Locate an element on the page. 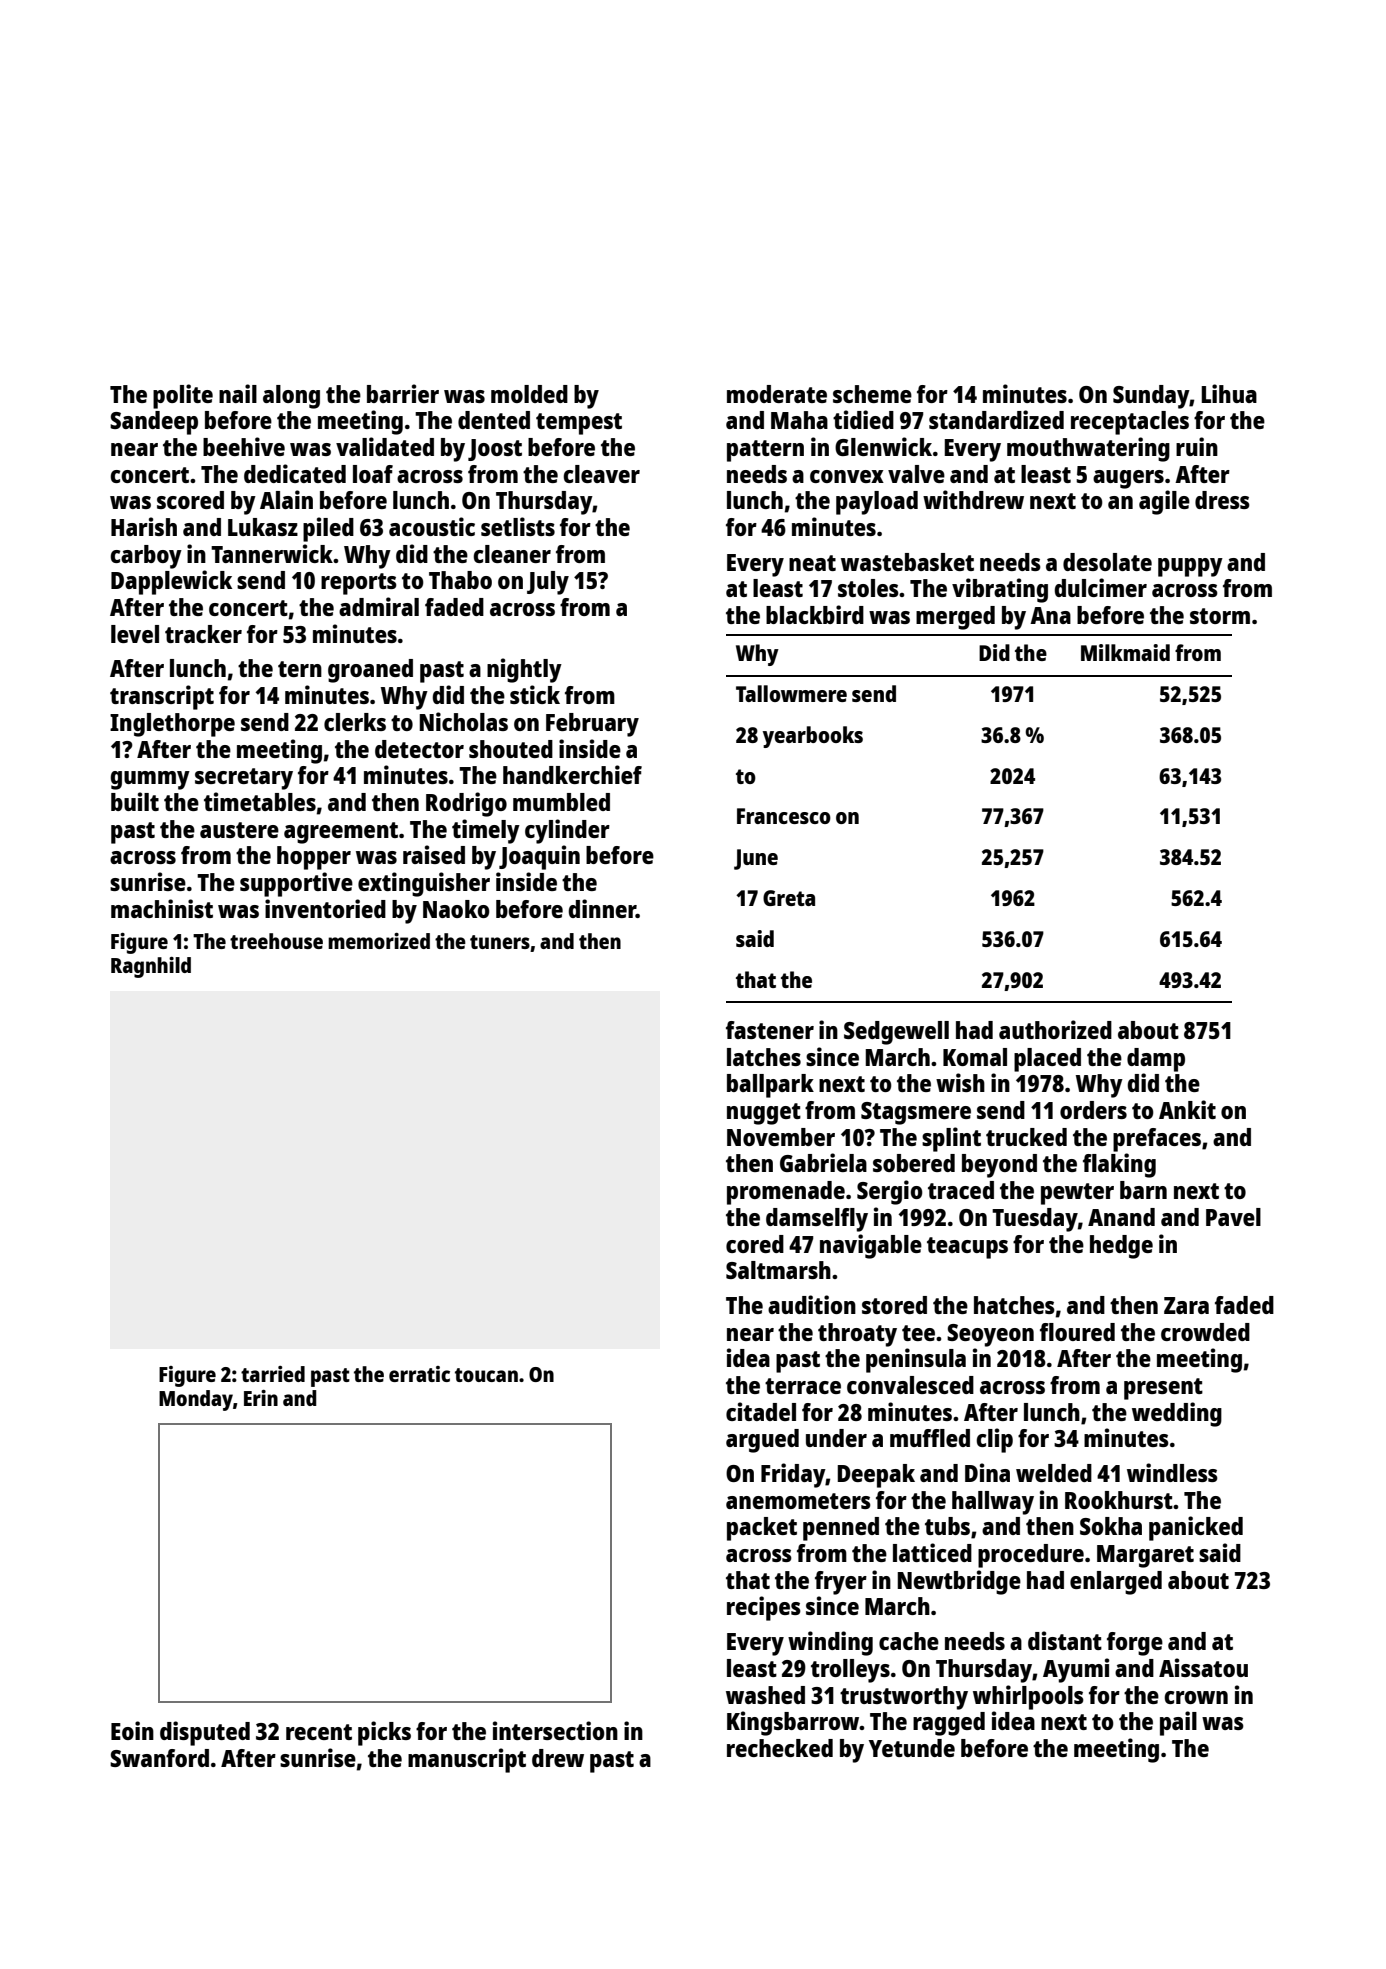 The width and height of the document is (1386, 1969). windless is located at coordinates (1172, 1472).
